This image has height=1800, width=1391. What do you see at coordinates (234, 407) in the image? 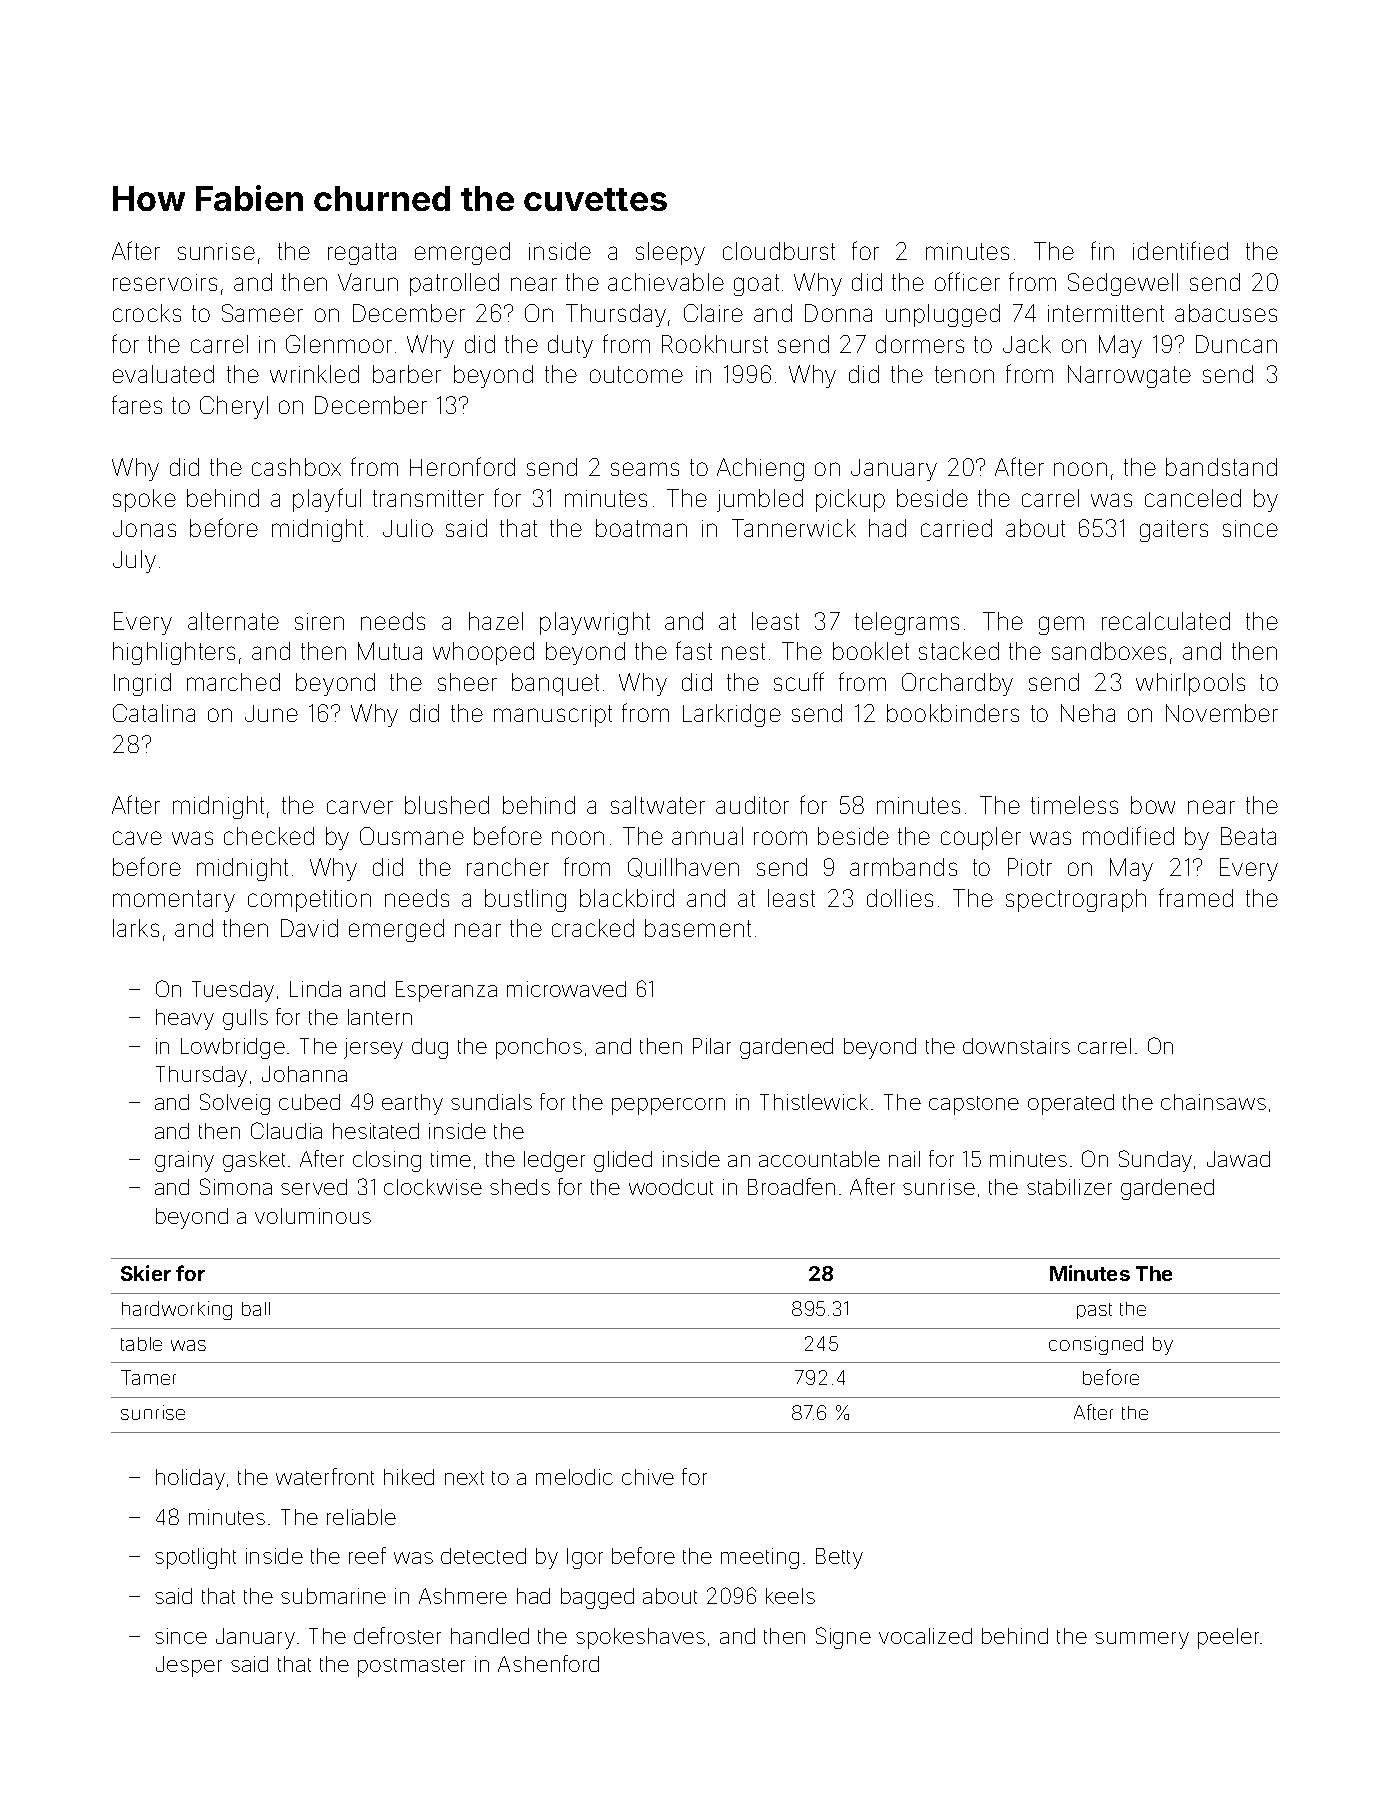
I see `Cheryl` at bounding box center [234, 407].
